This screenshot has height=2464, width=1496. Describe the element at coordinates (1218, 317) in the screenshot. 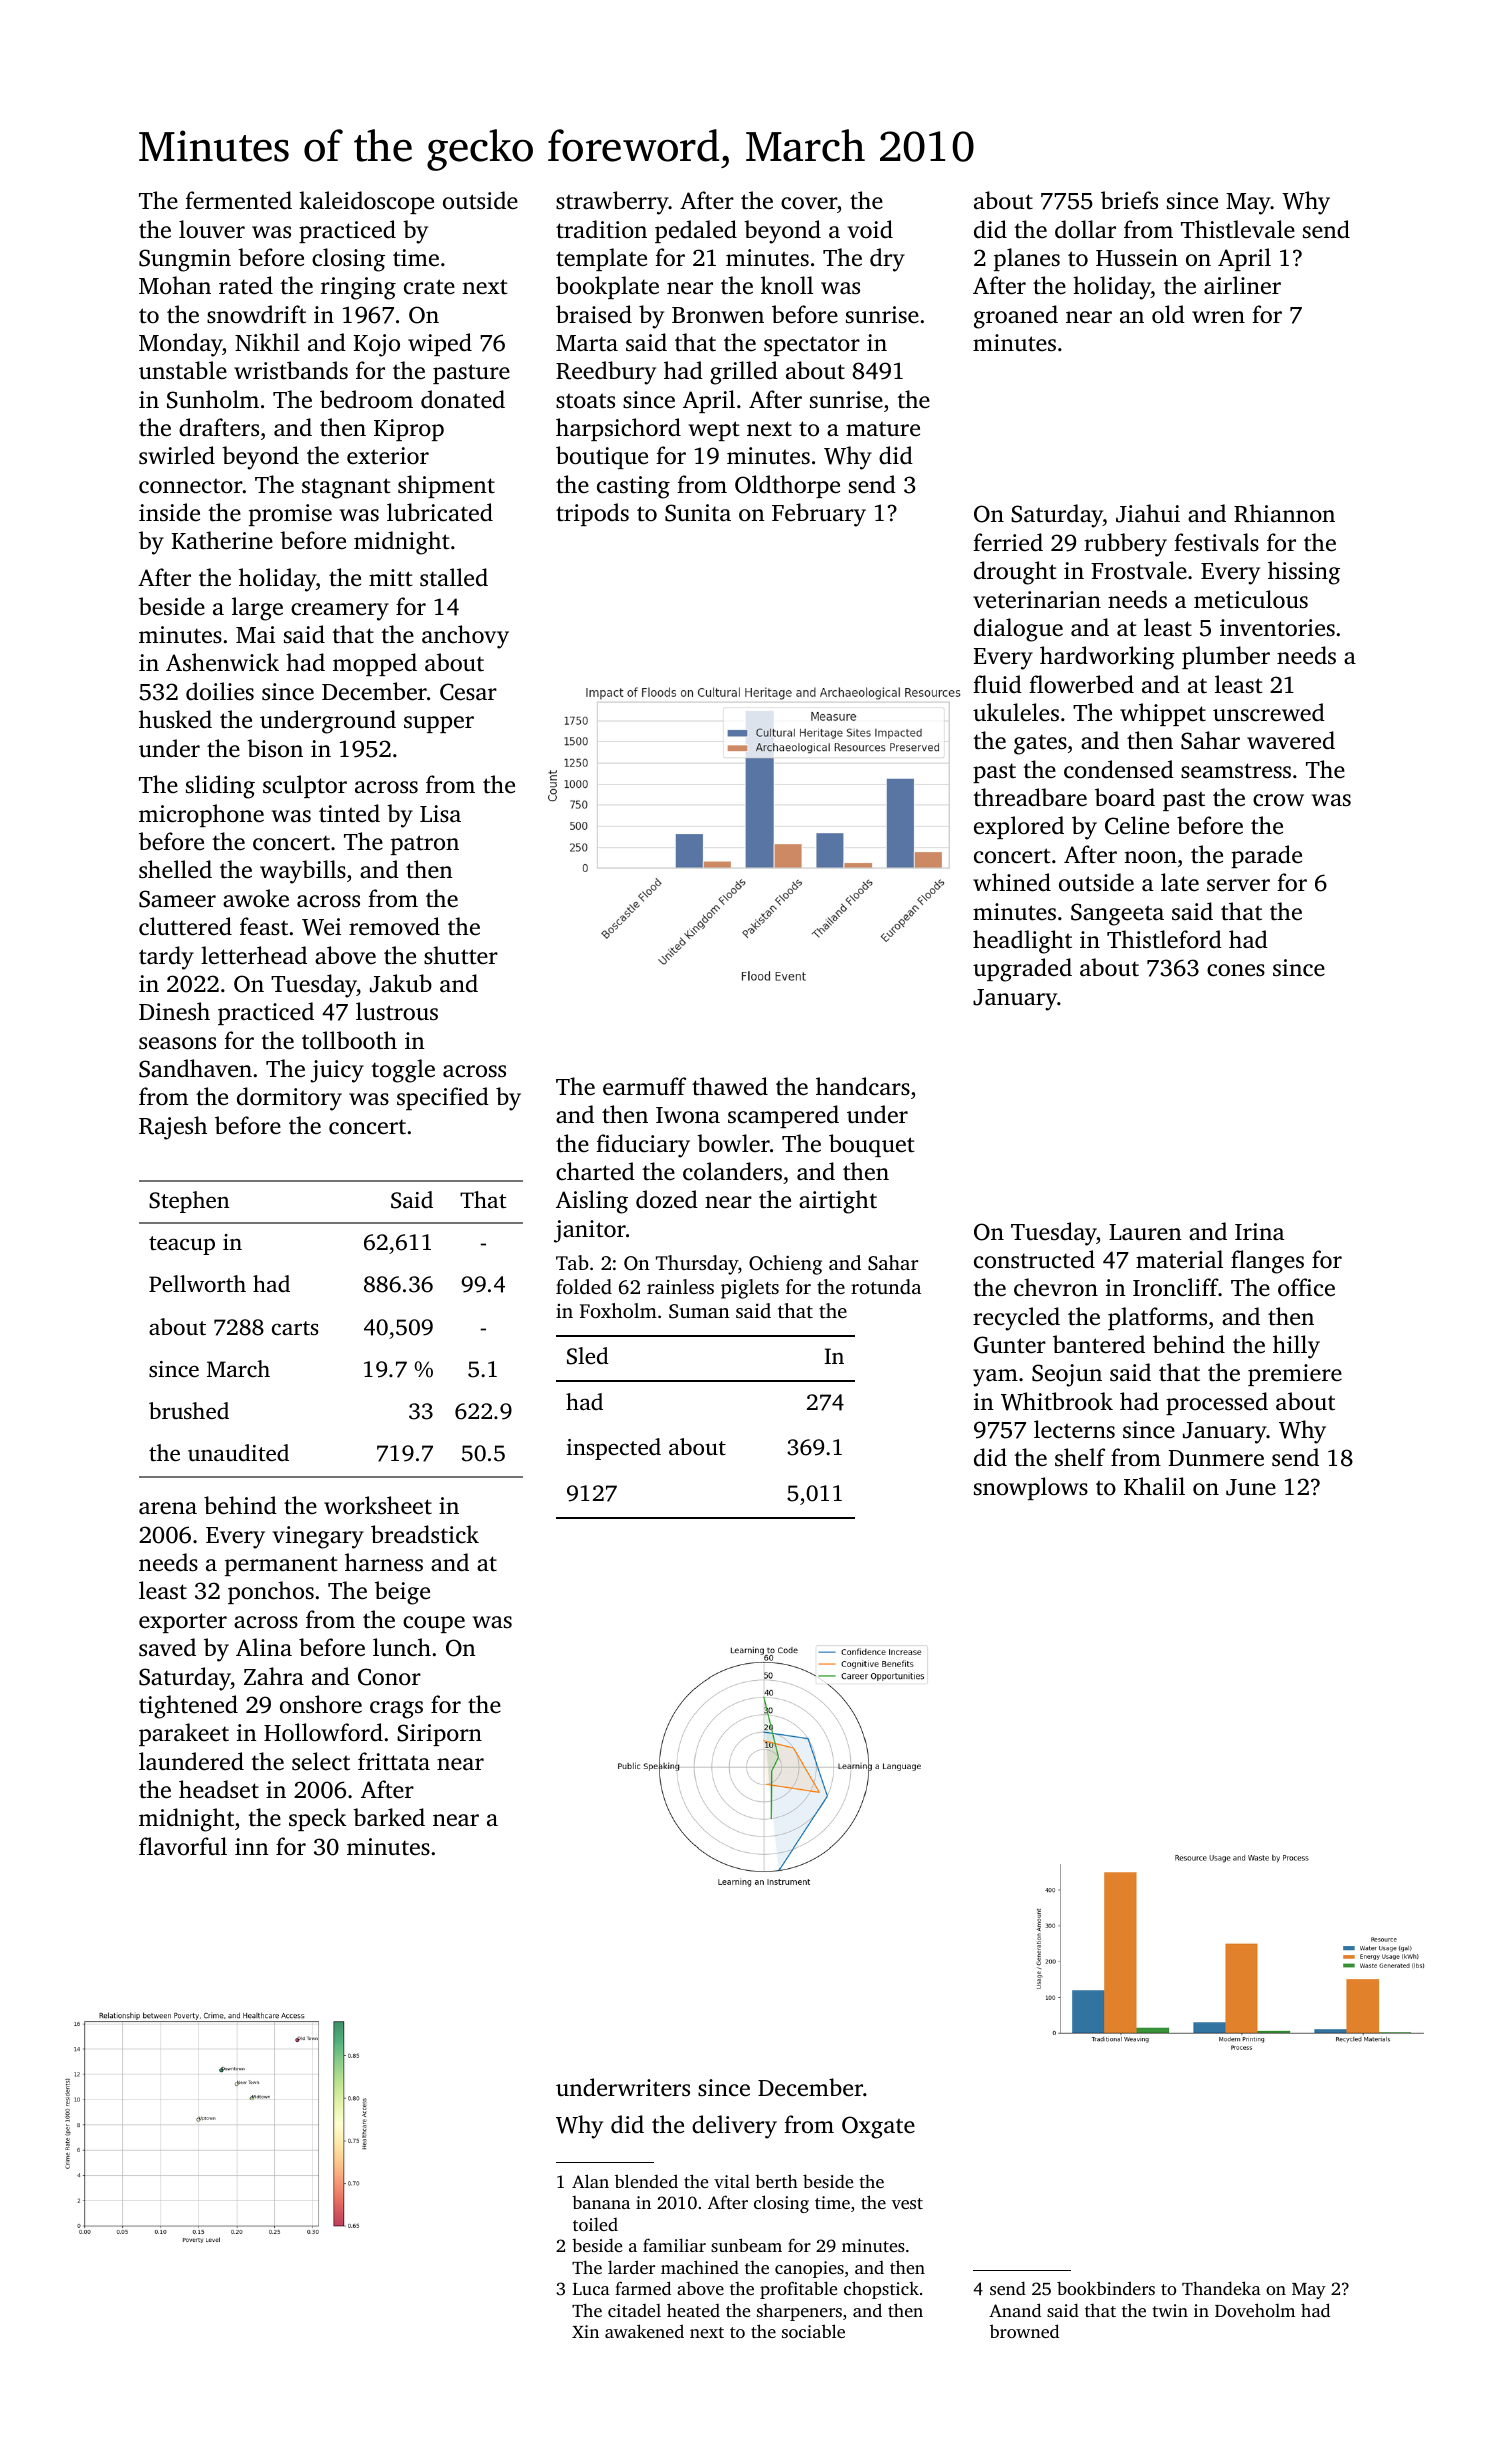

I see `wren` at that location.
